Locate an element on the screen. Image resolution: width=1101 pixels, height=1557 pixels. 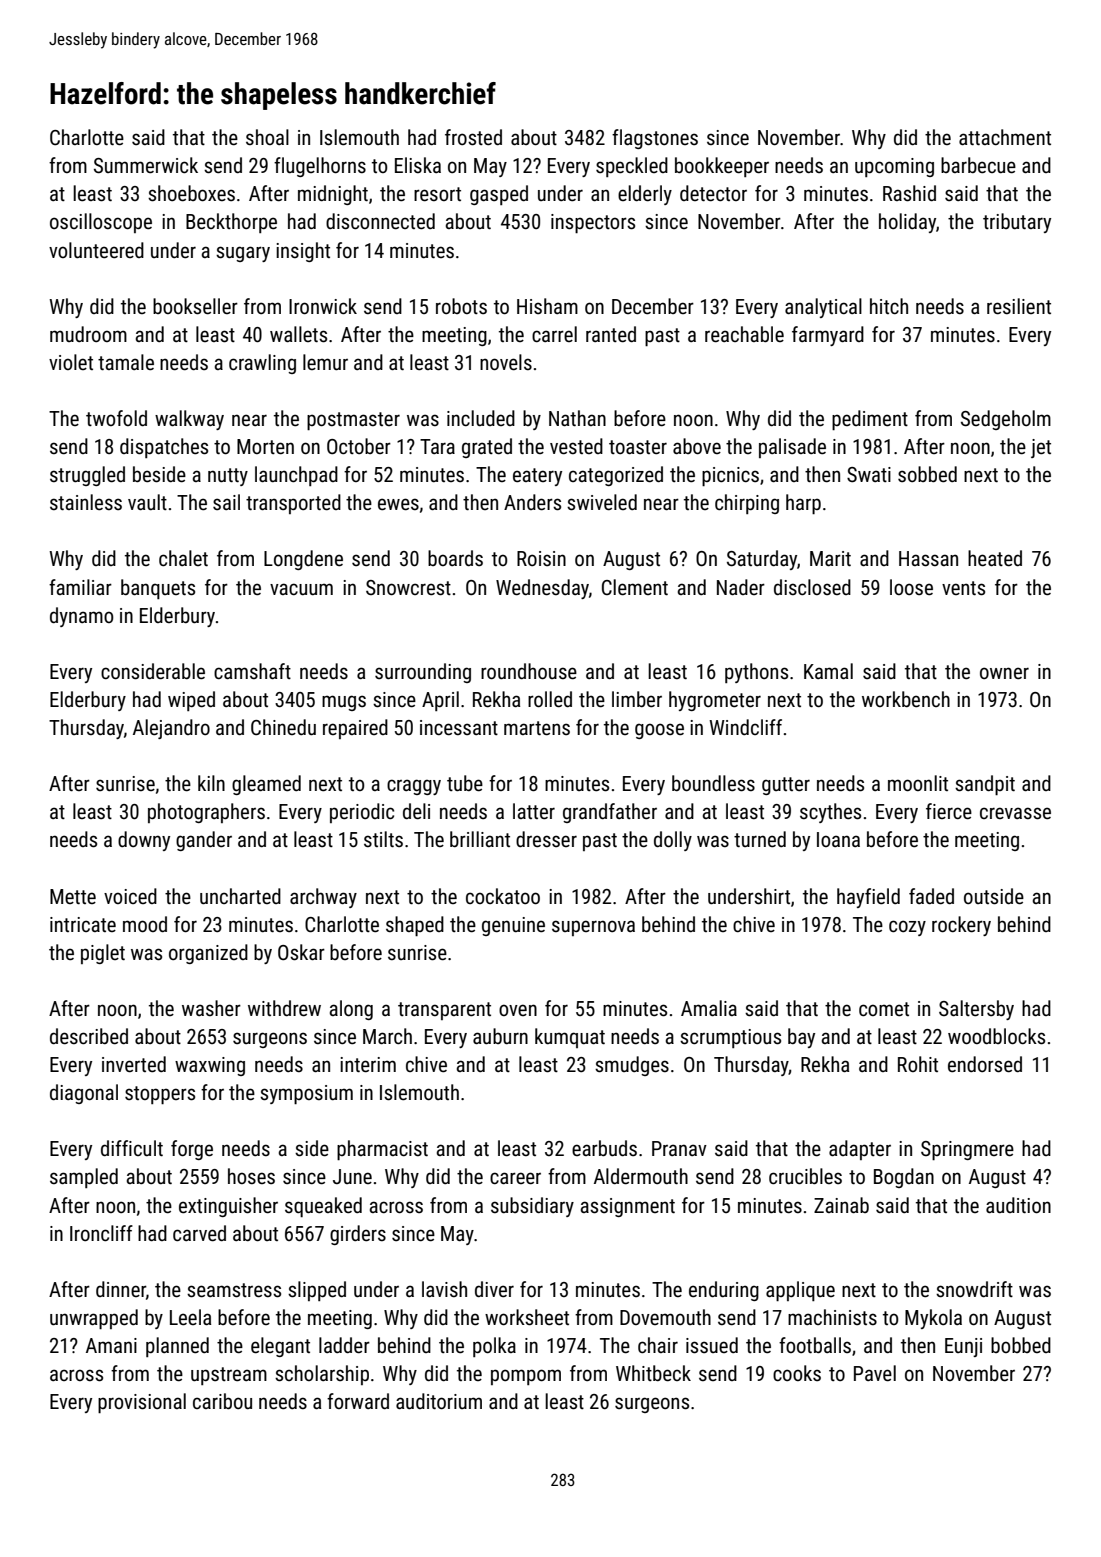
surrounding is located at coordinates (423, 673).
